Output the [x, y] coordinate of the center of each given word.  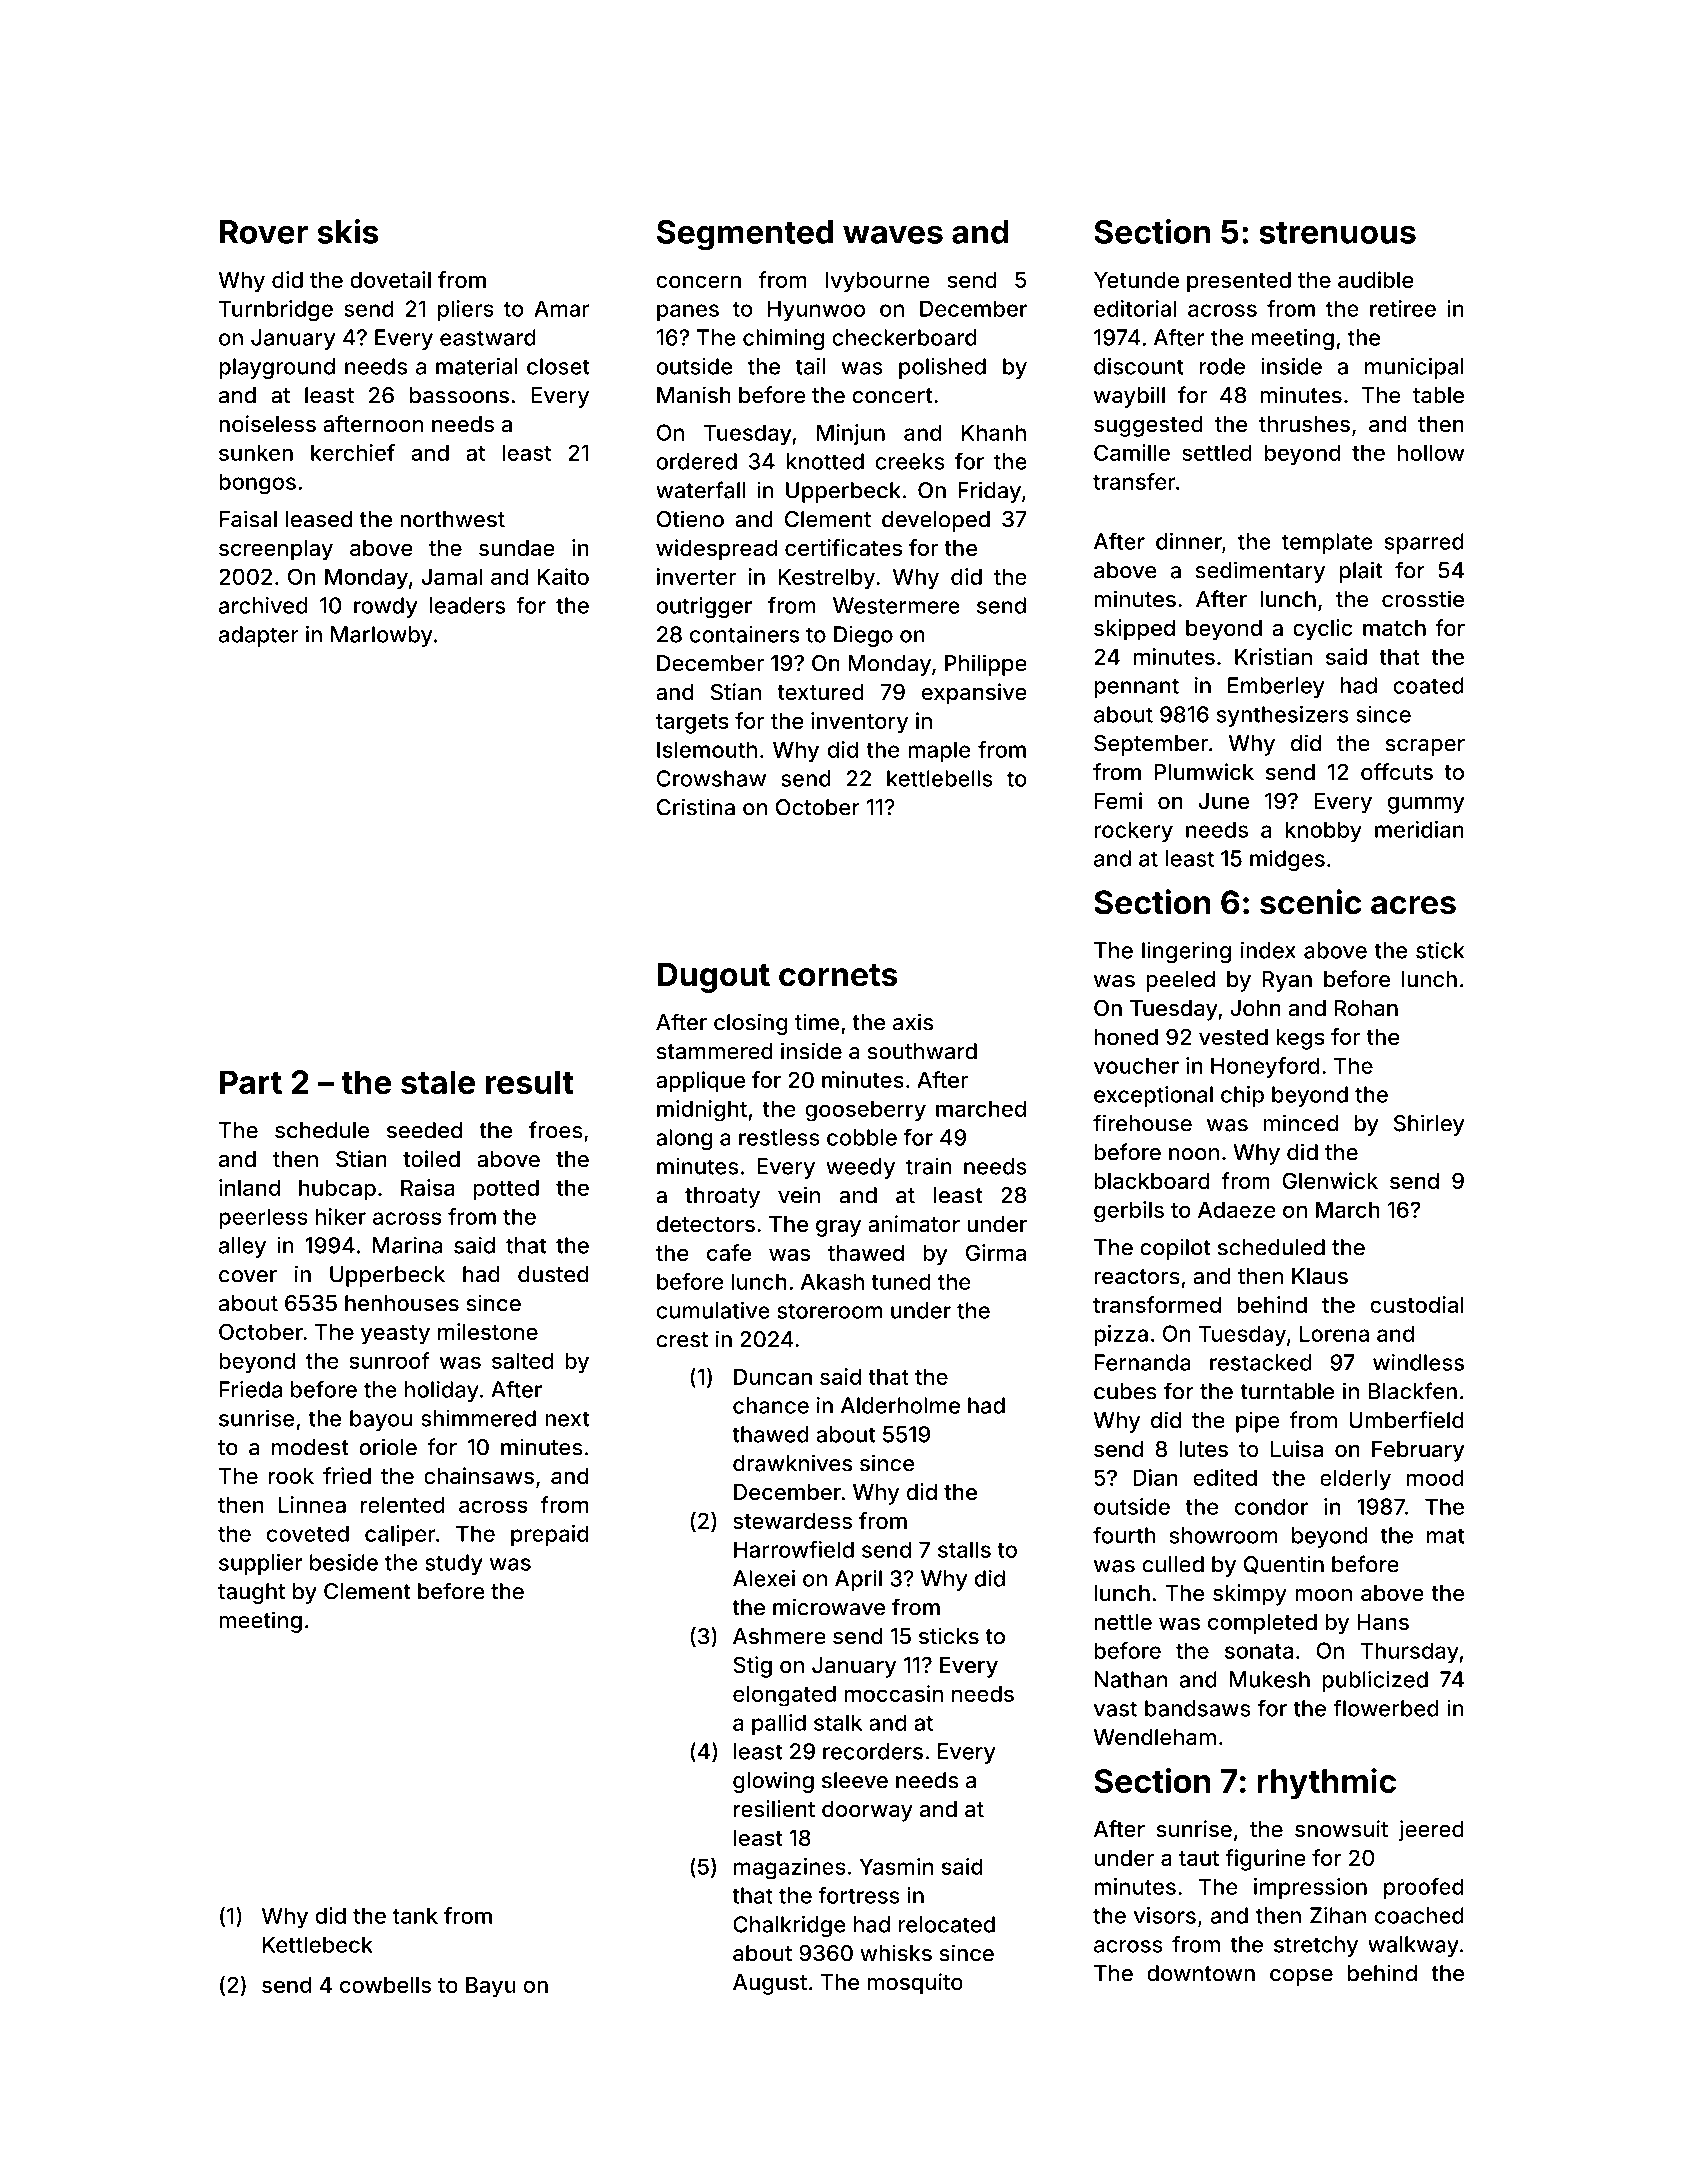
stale [438, 1082]
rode [1222, 366]
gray [838, 1228]
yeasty [395, 1335]
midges [1287, 860]
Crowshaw [711, 778]
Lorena [1334, 1333]
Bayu [491, 1987]
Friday [989, 492]
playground [277, 368]
